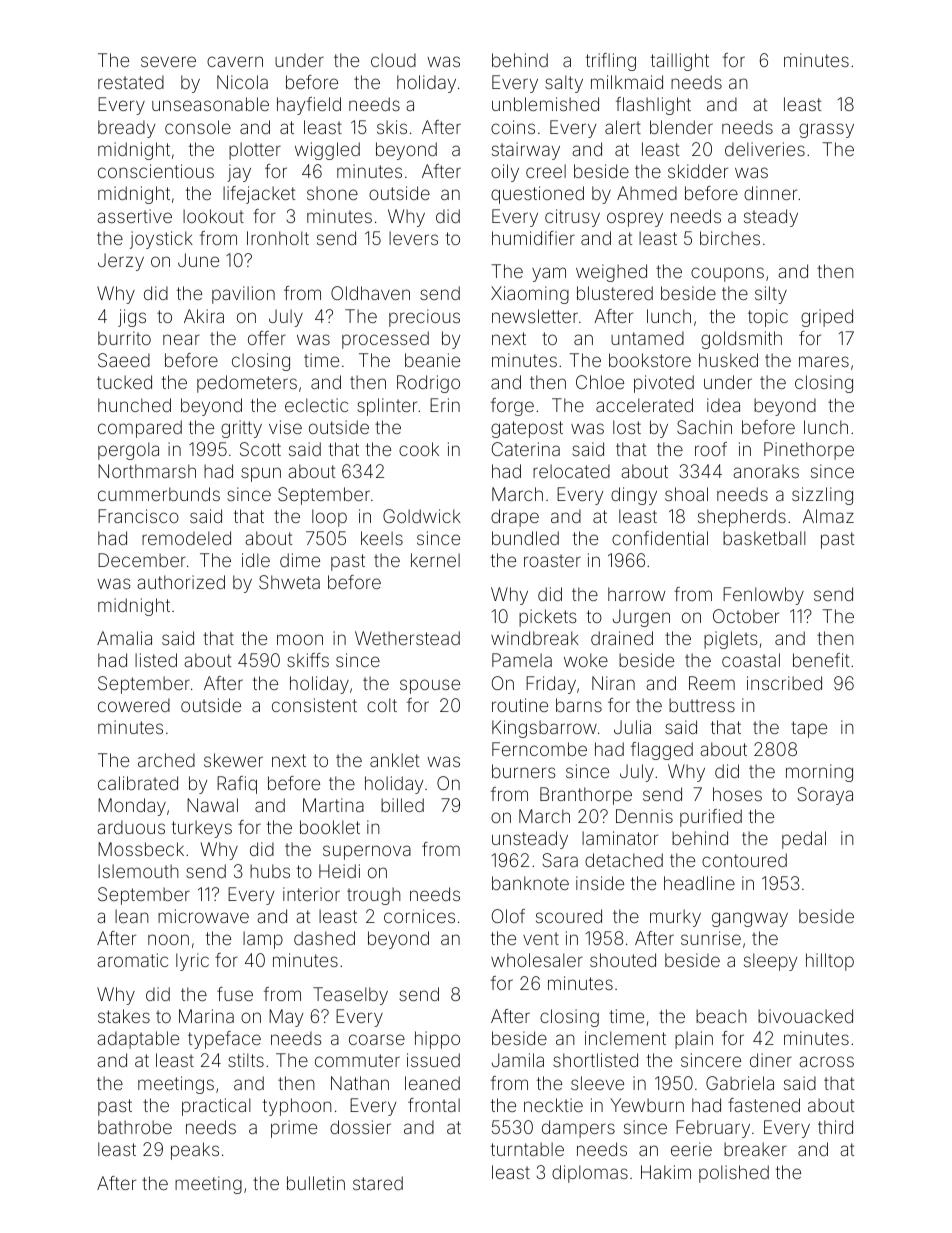  Describe the element at coordinates (367, 852) in the image. I see `supernova` at that location.
